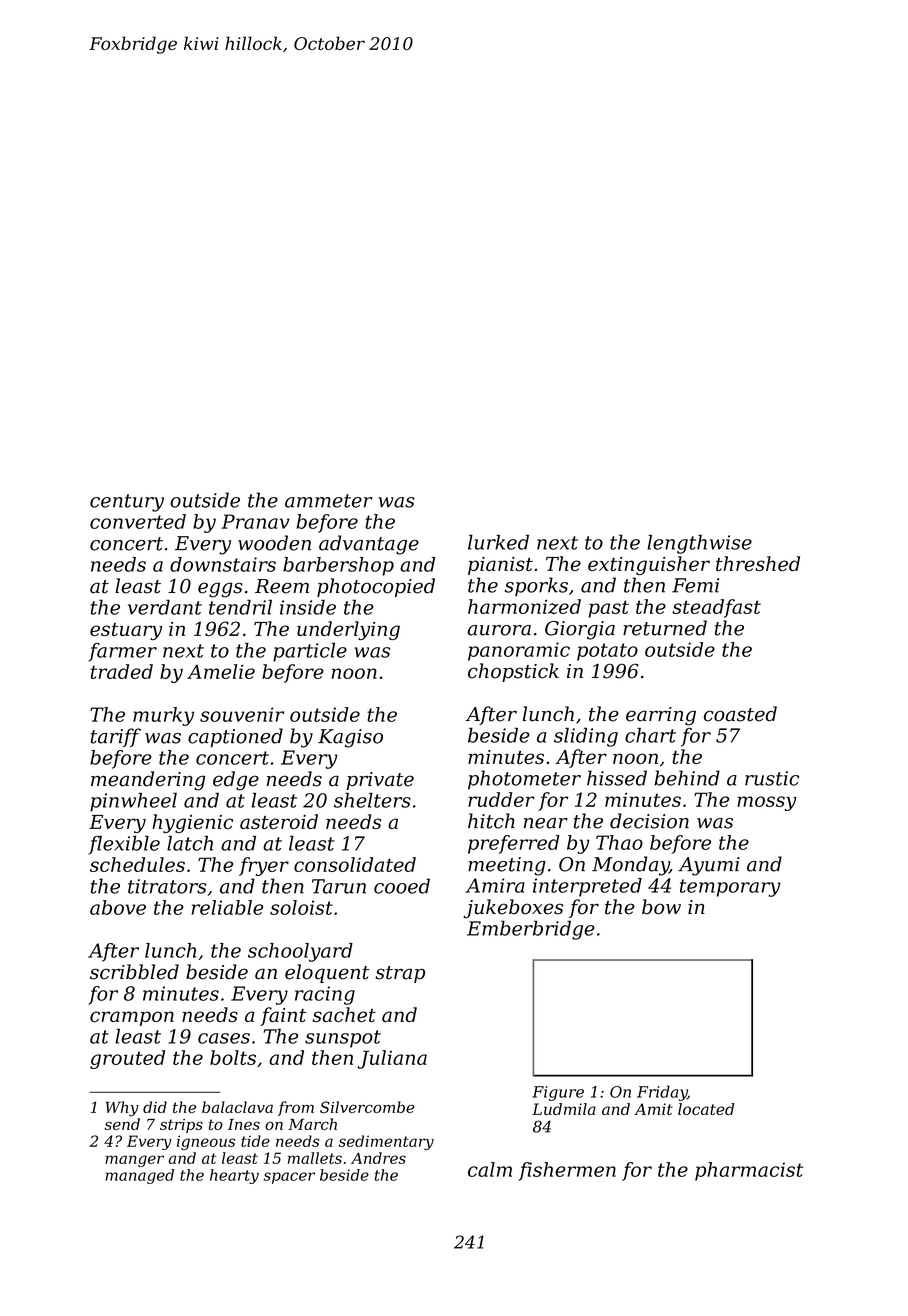 The height and width of the image is (1316, 908). What do you see at coordinates (498, 542) in the image?
I see `lurked` at bounding box center [498, 542].
